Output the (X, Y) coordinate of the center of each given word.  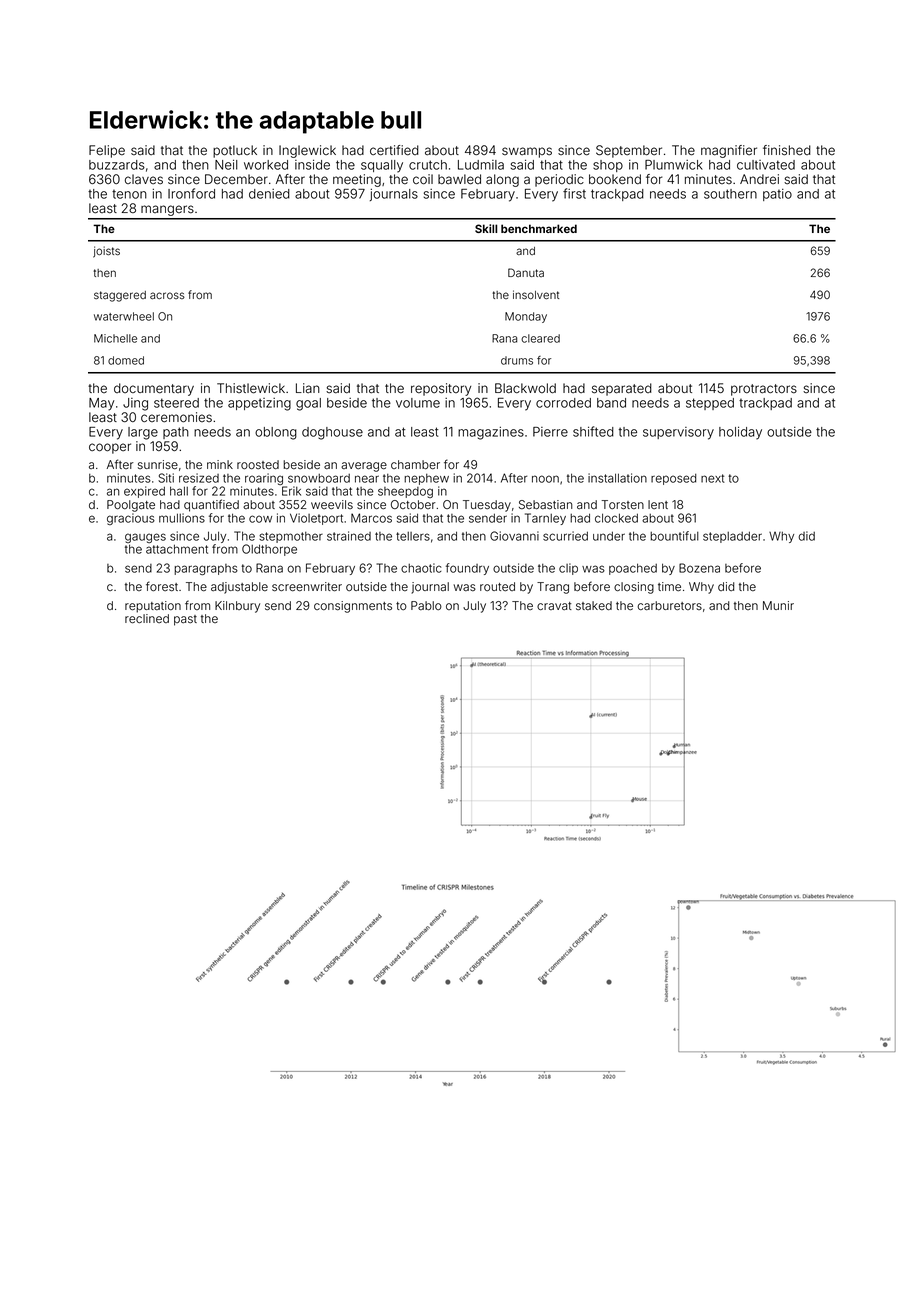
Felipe (107, 151)
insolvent (536, 294)
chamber (415, 464)
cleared (540, 338)
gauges (145, 538)
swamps (527, 152)
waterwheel (124, 316)
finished (787, 150)
